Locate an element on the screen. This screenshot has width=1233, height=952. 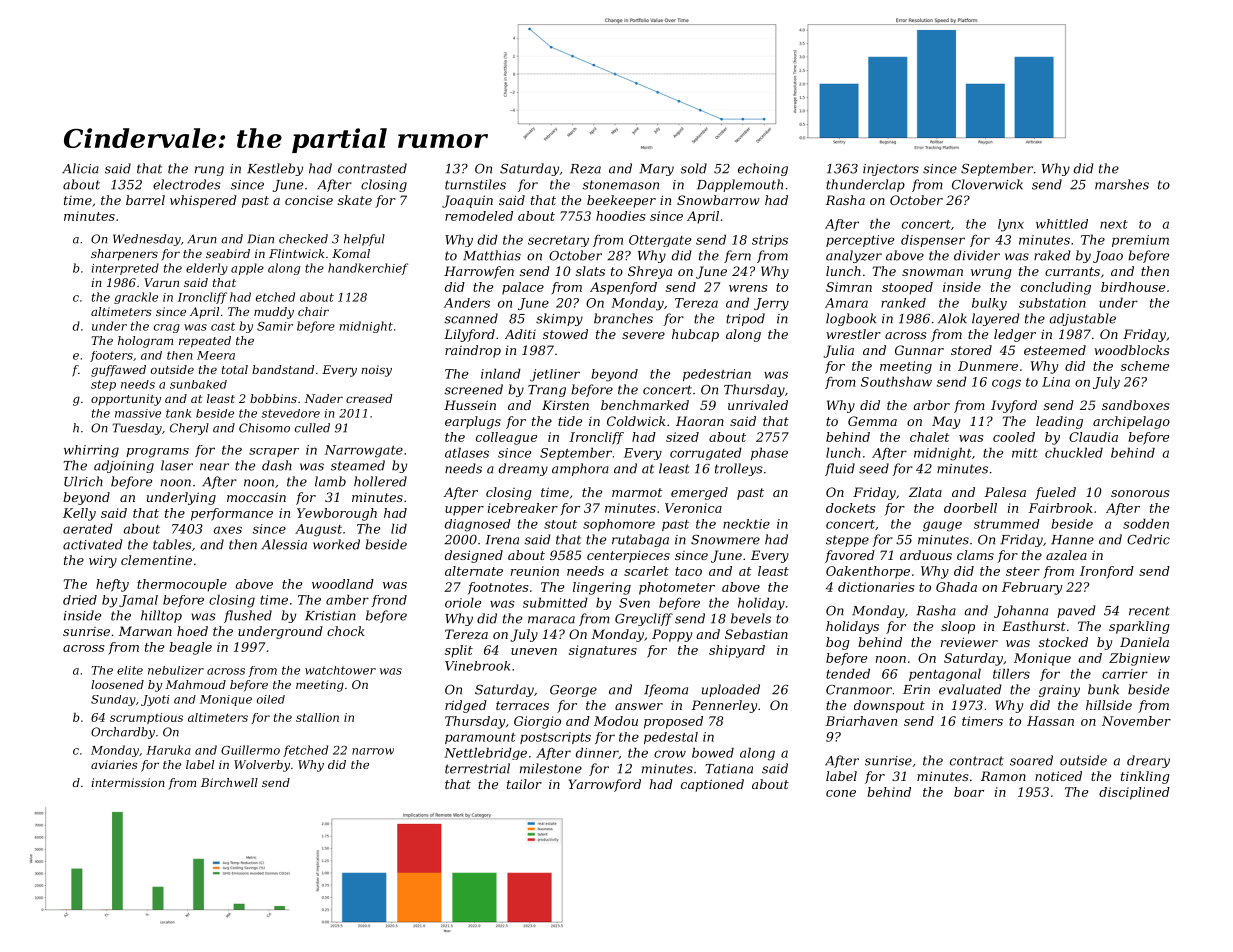
footers is located at coordinates (111, 356).
